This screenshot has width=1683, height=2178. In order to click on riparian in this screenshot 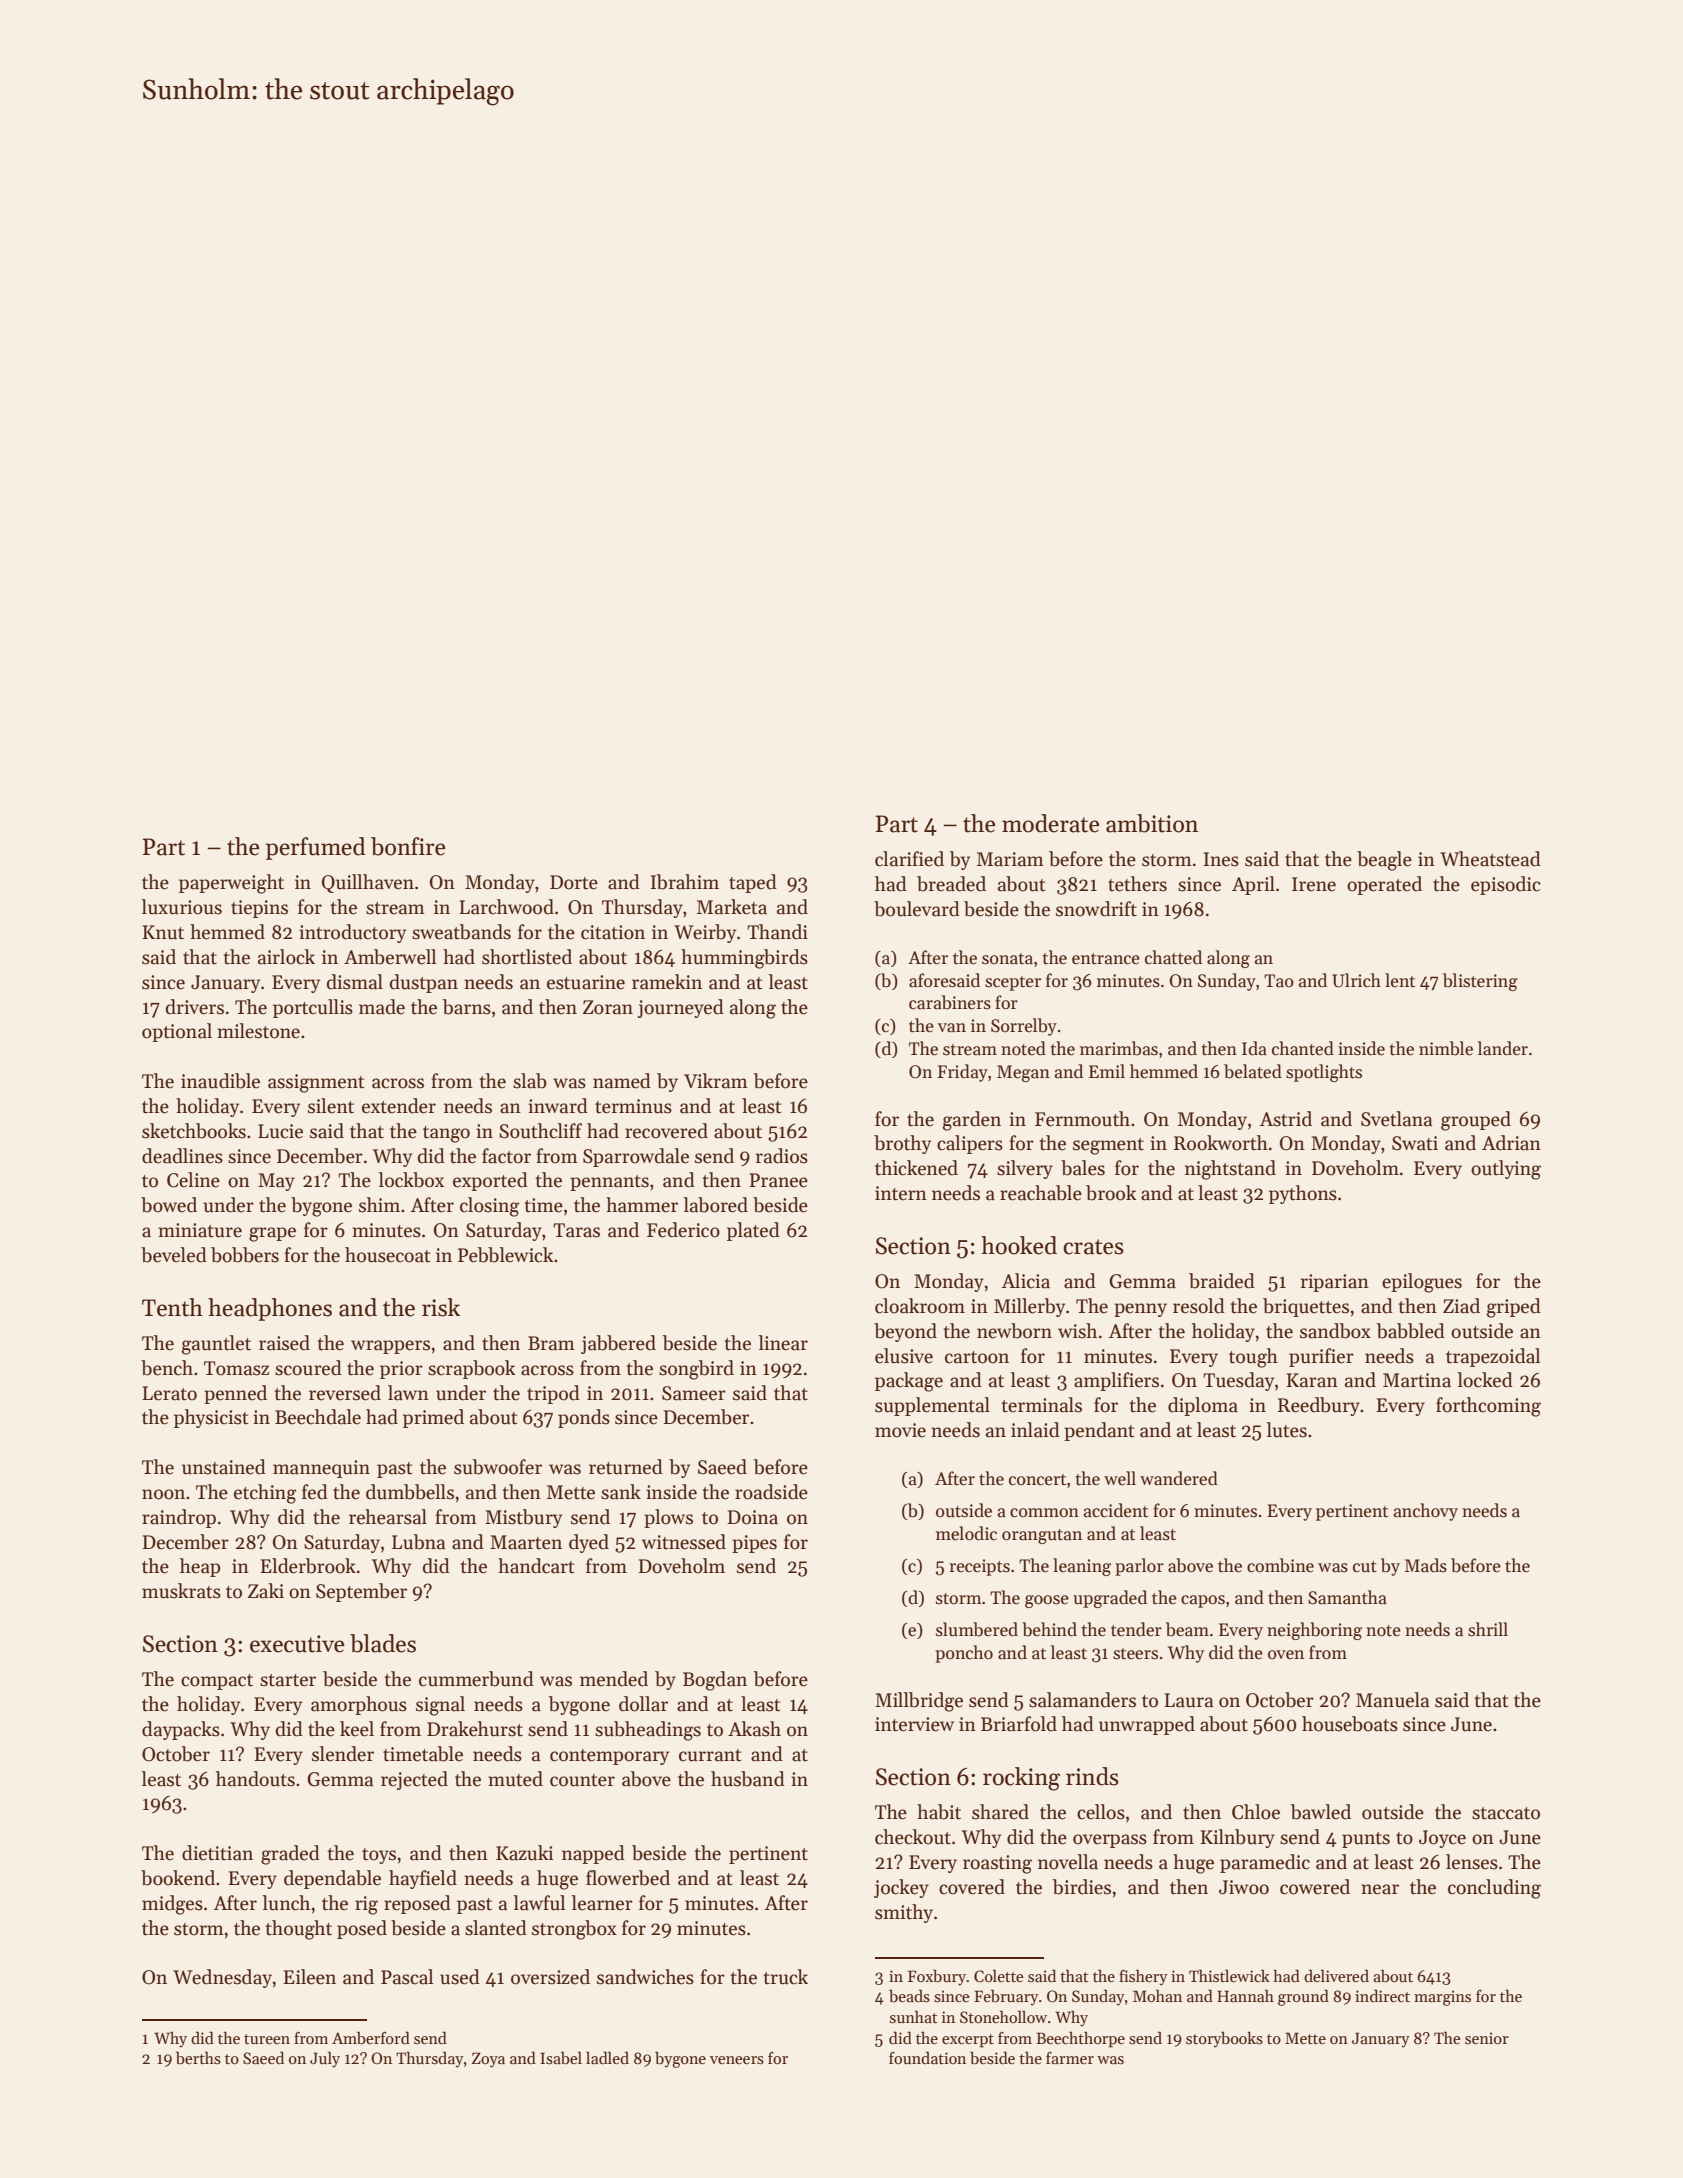, I will do `click(1335, 1283)`.
